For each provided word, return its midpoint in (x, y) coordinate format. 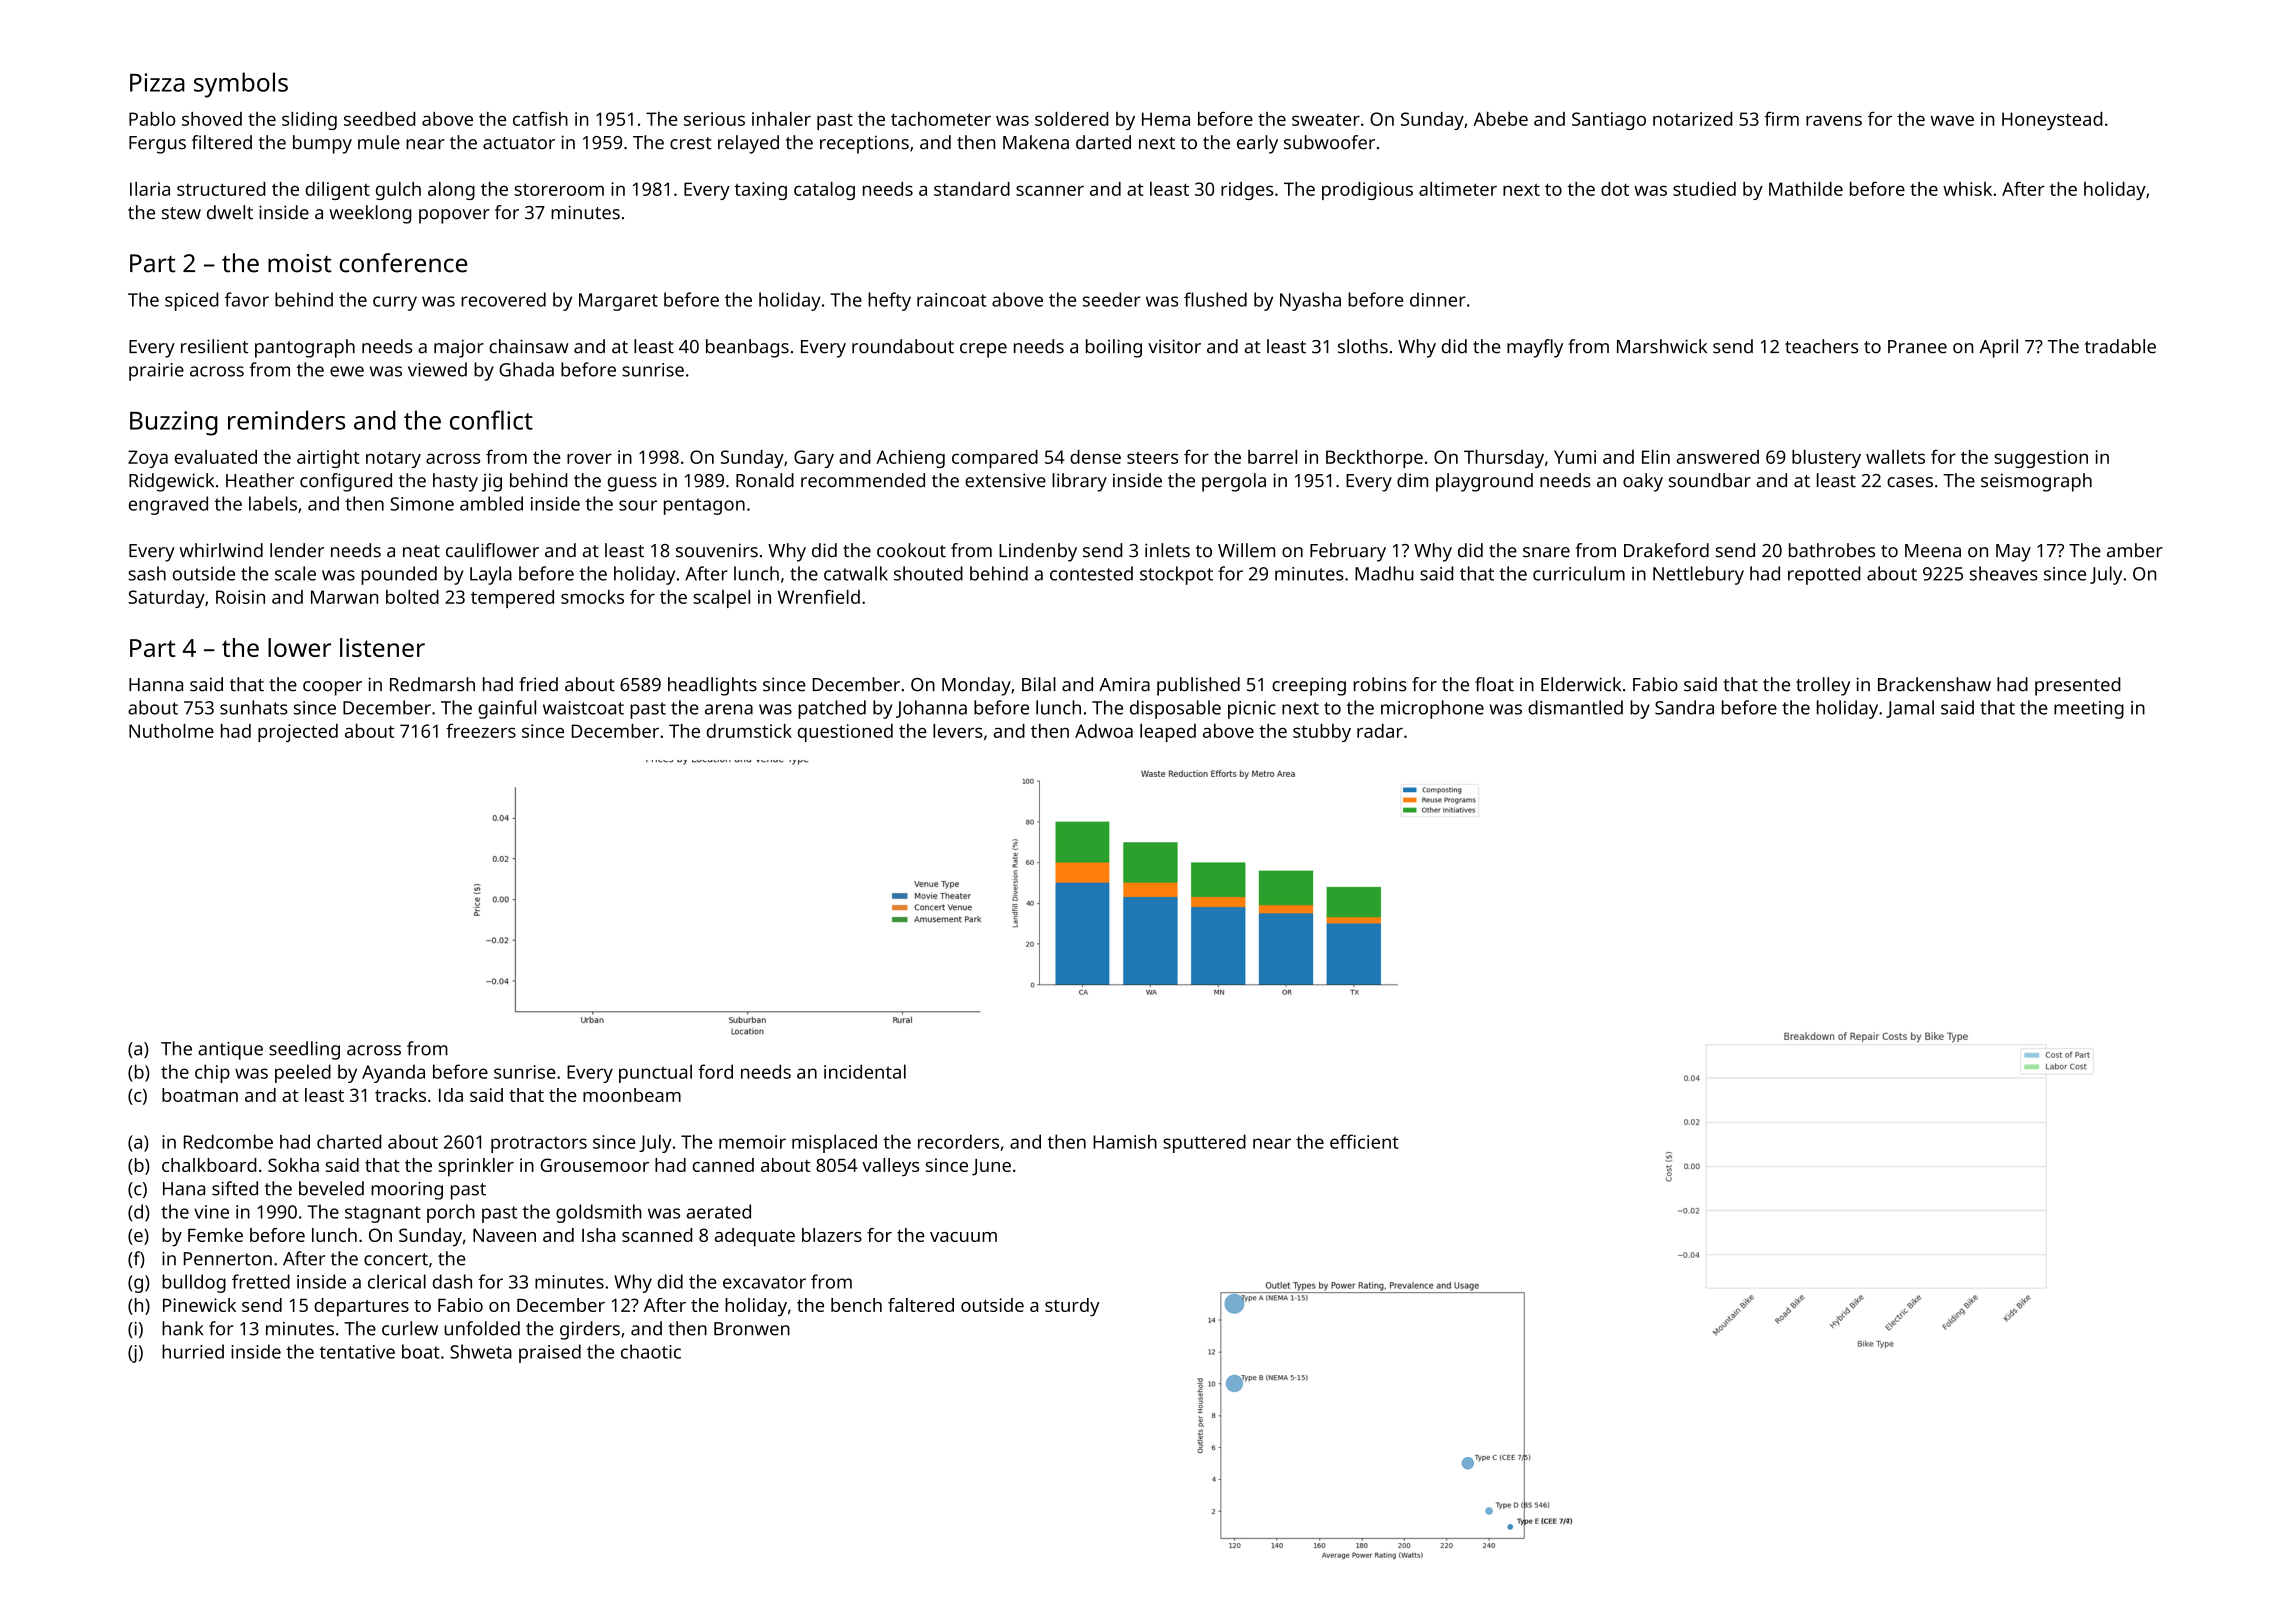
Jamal (1910, 709)
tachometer (941, 119)
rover (589, 458)
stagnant (383, 1214)
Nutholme (171, 731)
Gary (814, 459)
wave (1952, 120)
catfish (540, 118)
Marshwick (1662, 346)
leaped (1168, 733)
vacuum (963, 1237)
